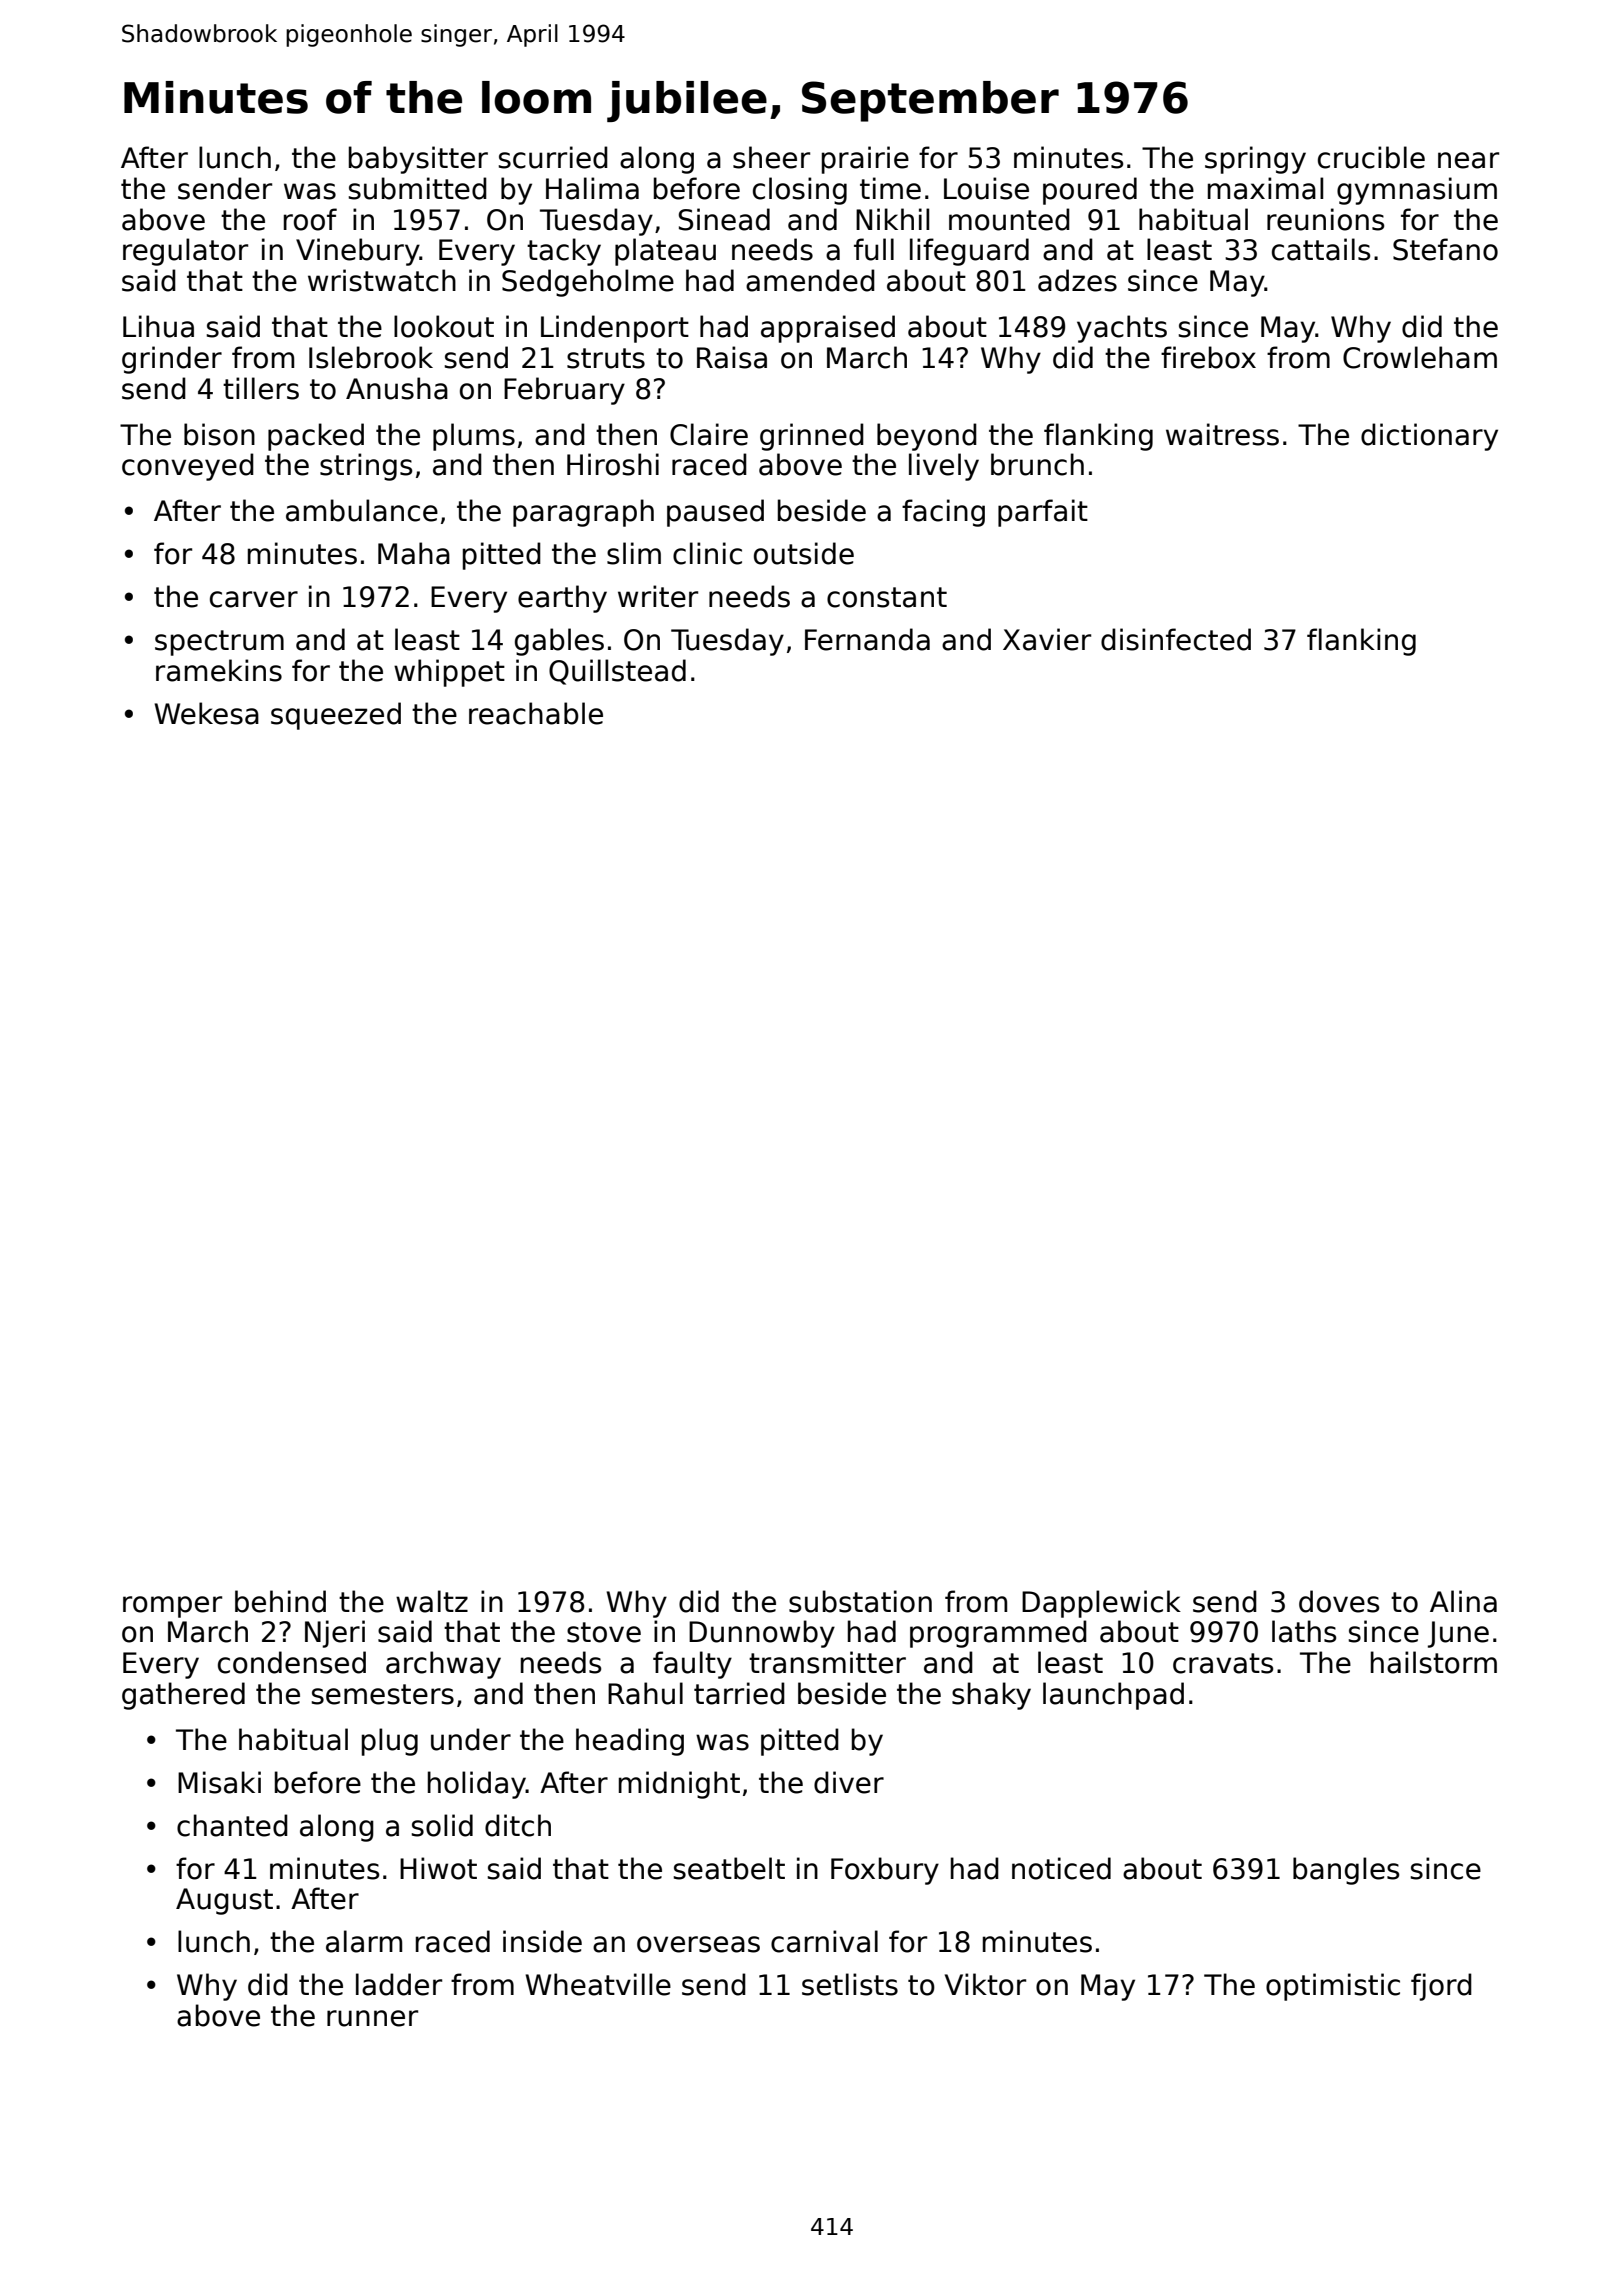 Image resolution: width=1620 pixels, height=2292 pixels. Describe the element at coordinates (418, 160) in the screenshot. I see `babysitter` at that location.
